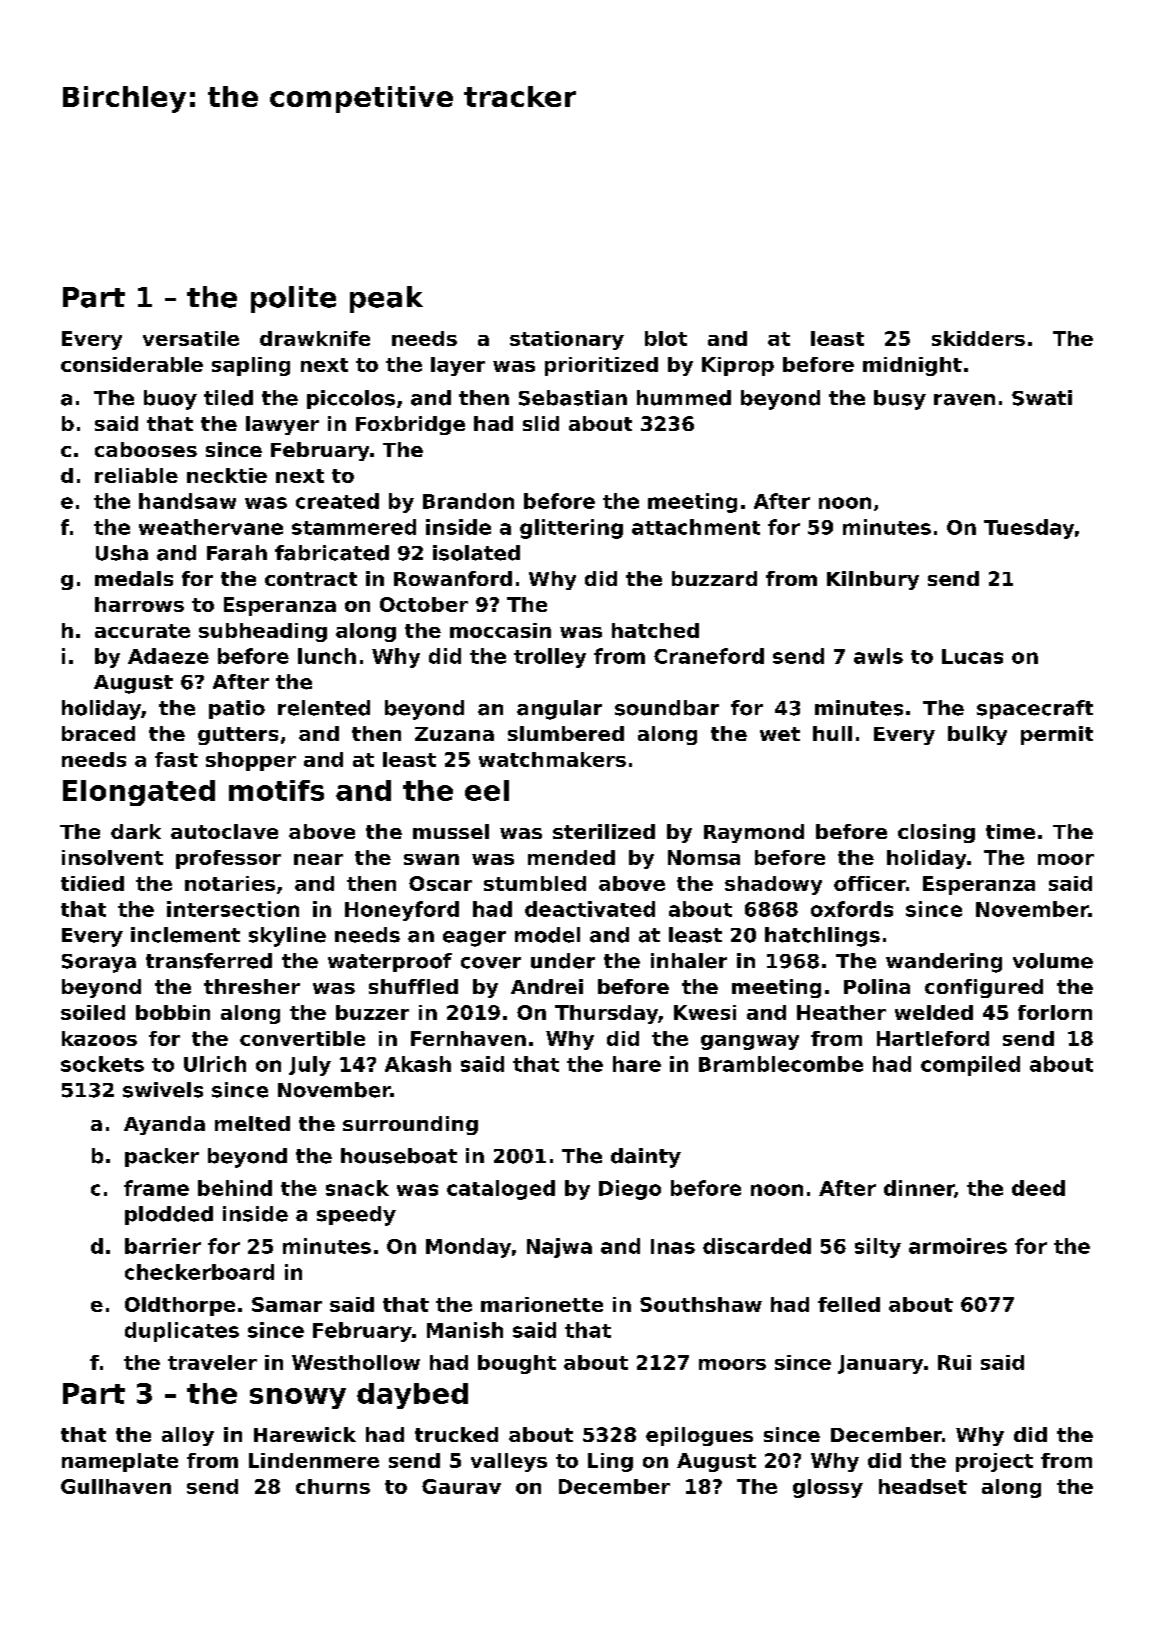 The height and width of the screenshot is (1632, 1154). What do you see at coordinates (191, 338) in the screenshot?
I see `versatile` at bounding box center [191, 338].
